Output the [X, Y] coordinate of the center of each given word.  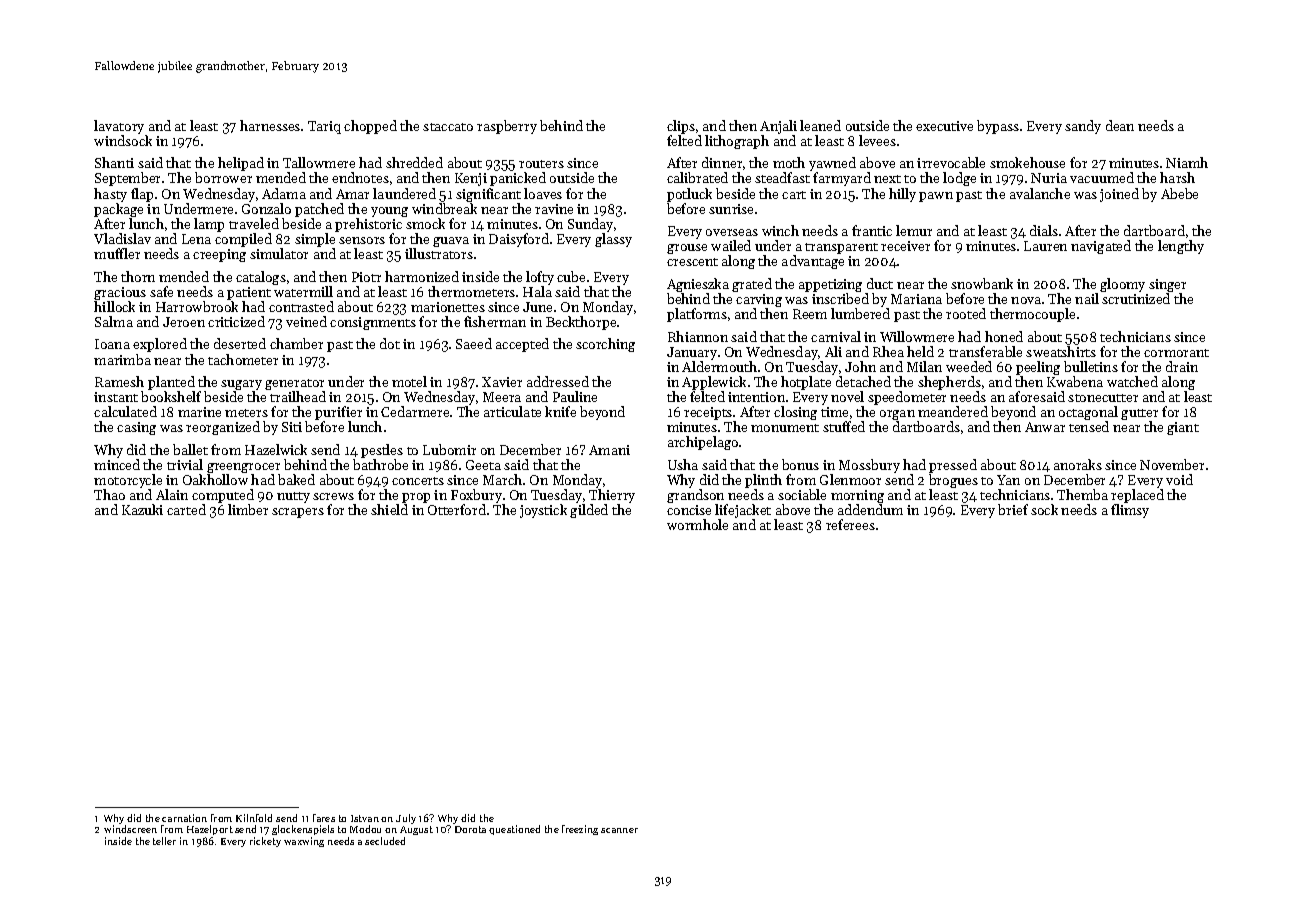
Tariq [324, 127]
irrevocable [951, 162]
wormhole [697, 524]
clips [681, 127]
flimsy [1130, 511]
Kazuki [142, 509]
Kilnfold [254, 818]
